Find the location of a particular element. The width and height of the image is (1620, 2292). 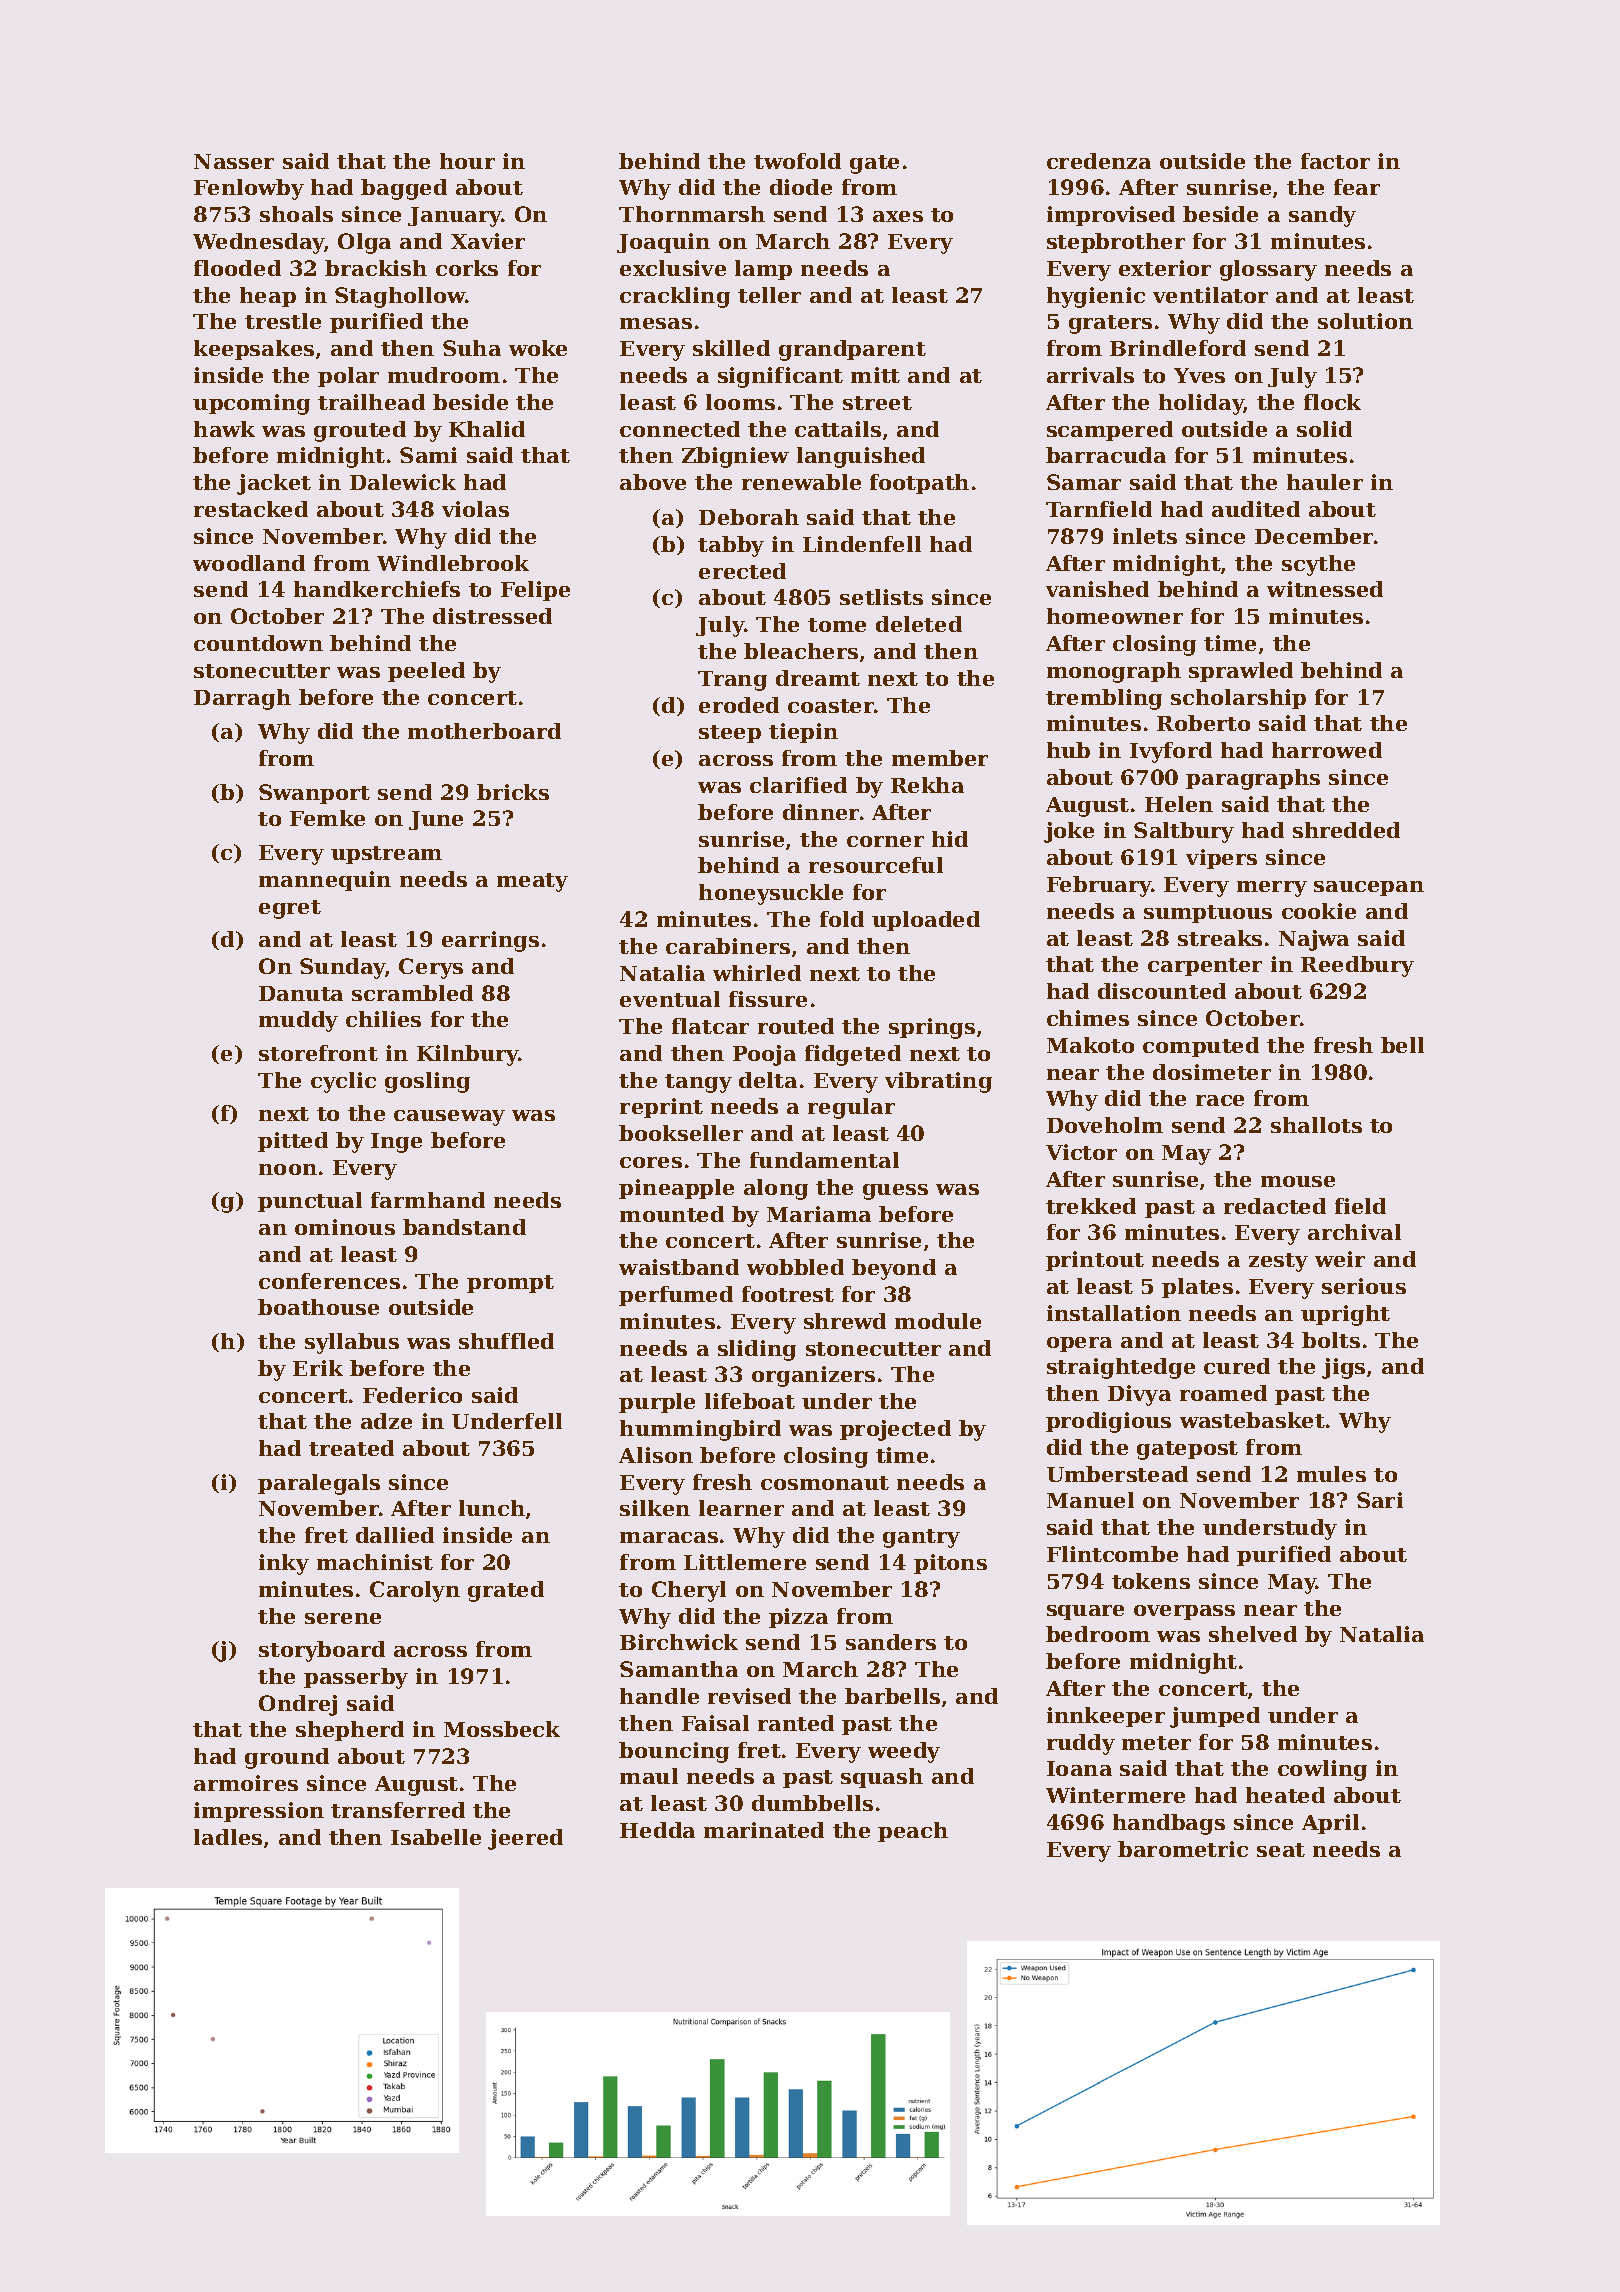

Mossbeck is located at coordinates (502, 1729).
